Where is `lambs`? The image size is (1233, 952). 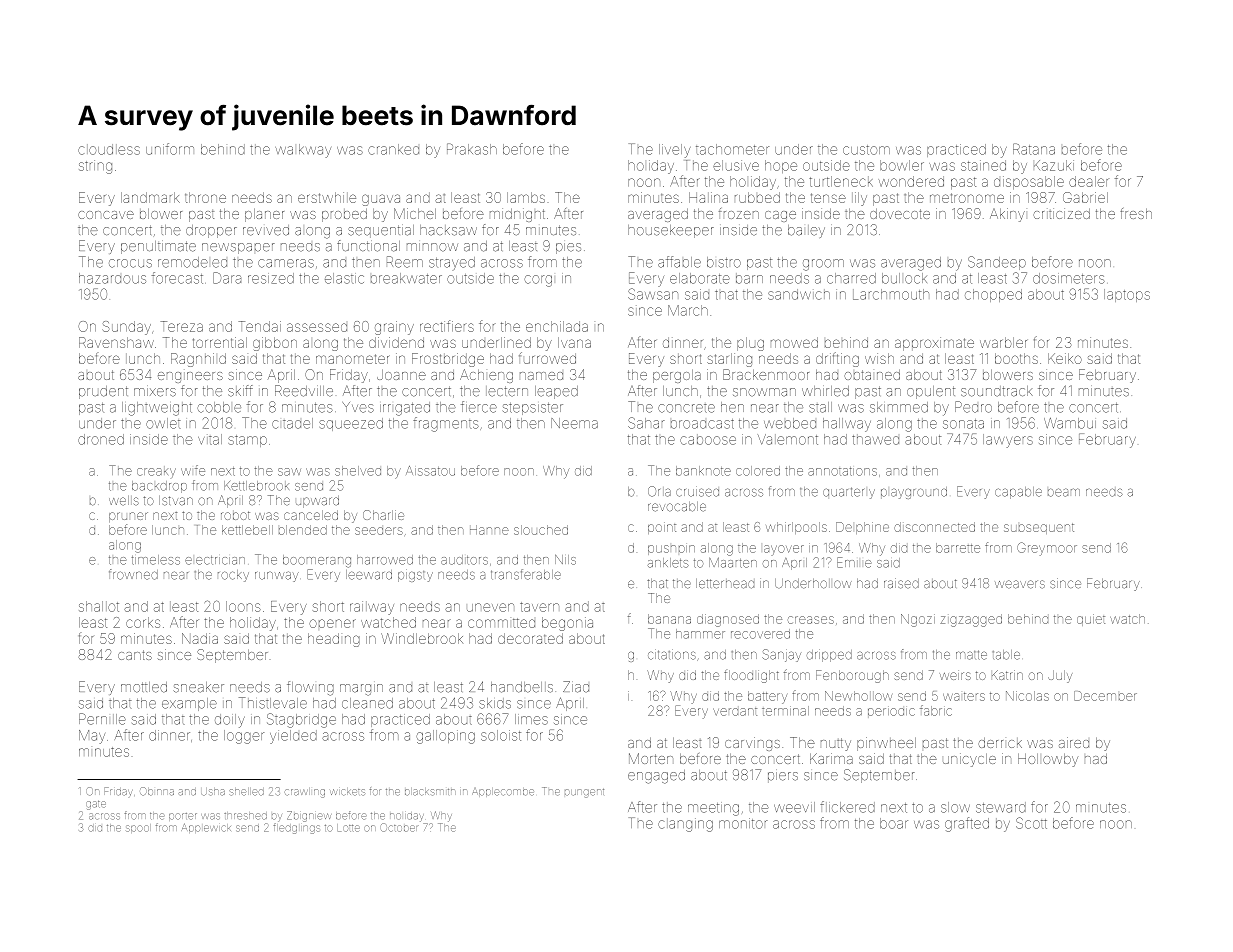
lambs is located at coordinates (526, 197).
